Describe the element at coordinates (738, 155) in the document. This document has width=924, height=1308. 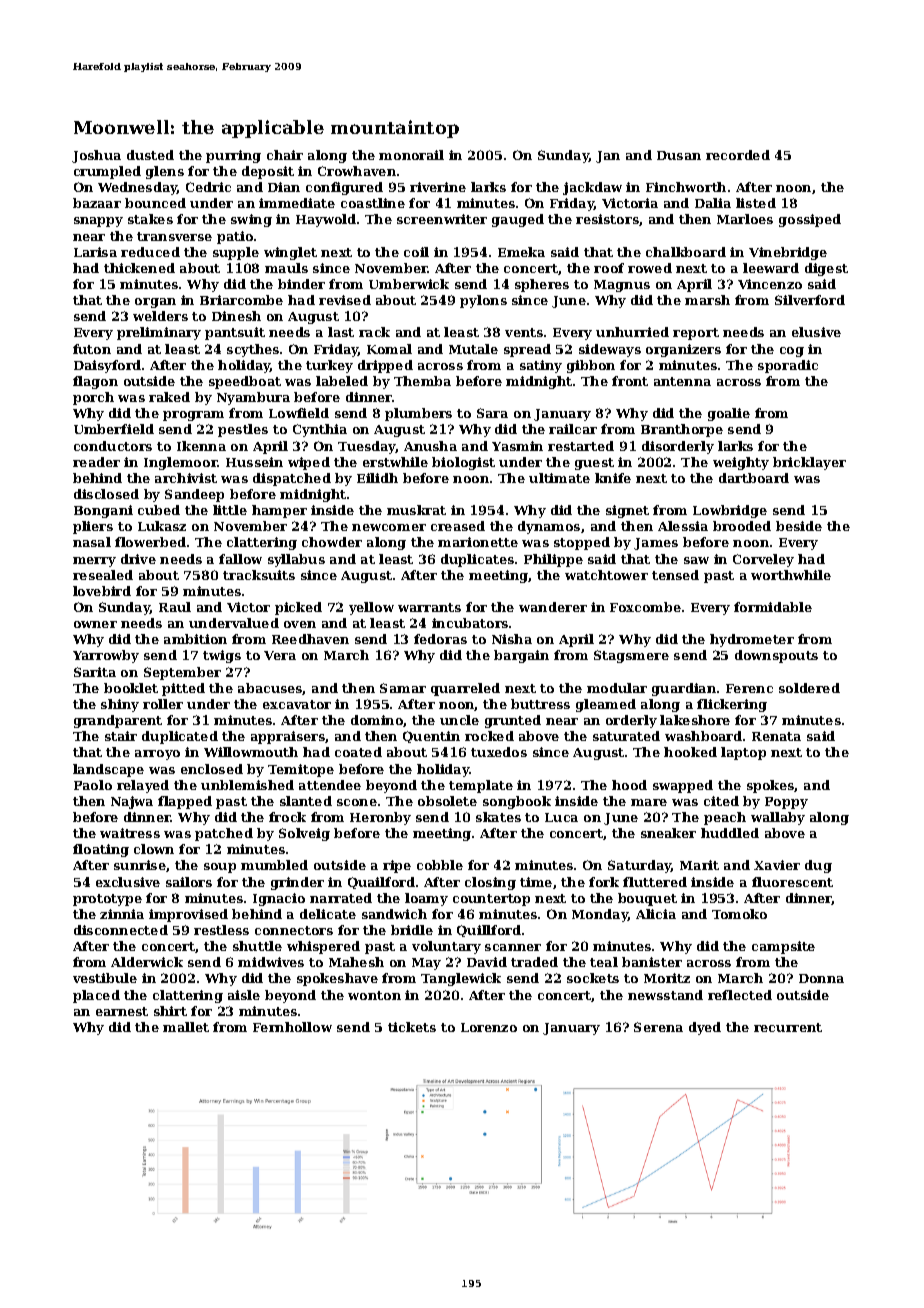
I see `recorded` at that location.
